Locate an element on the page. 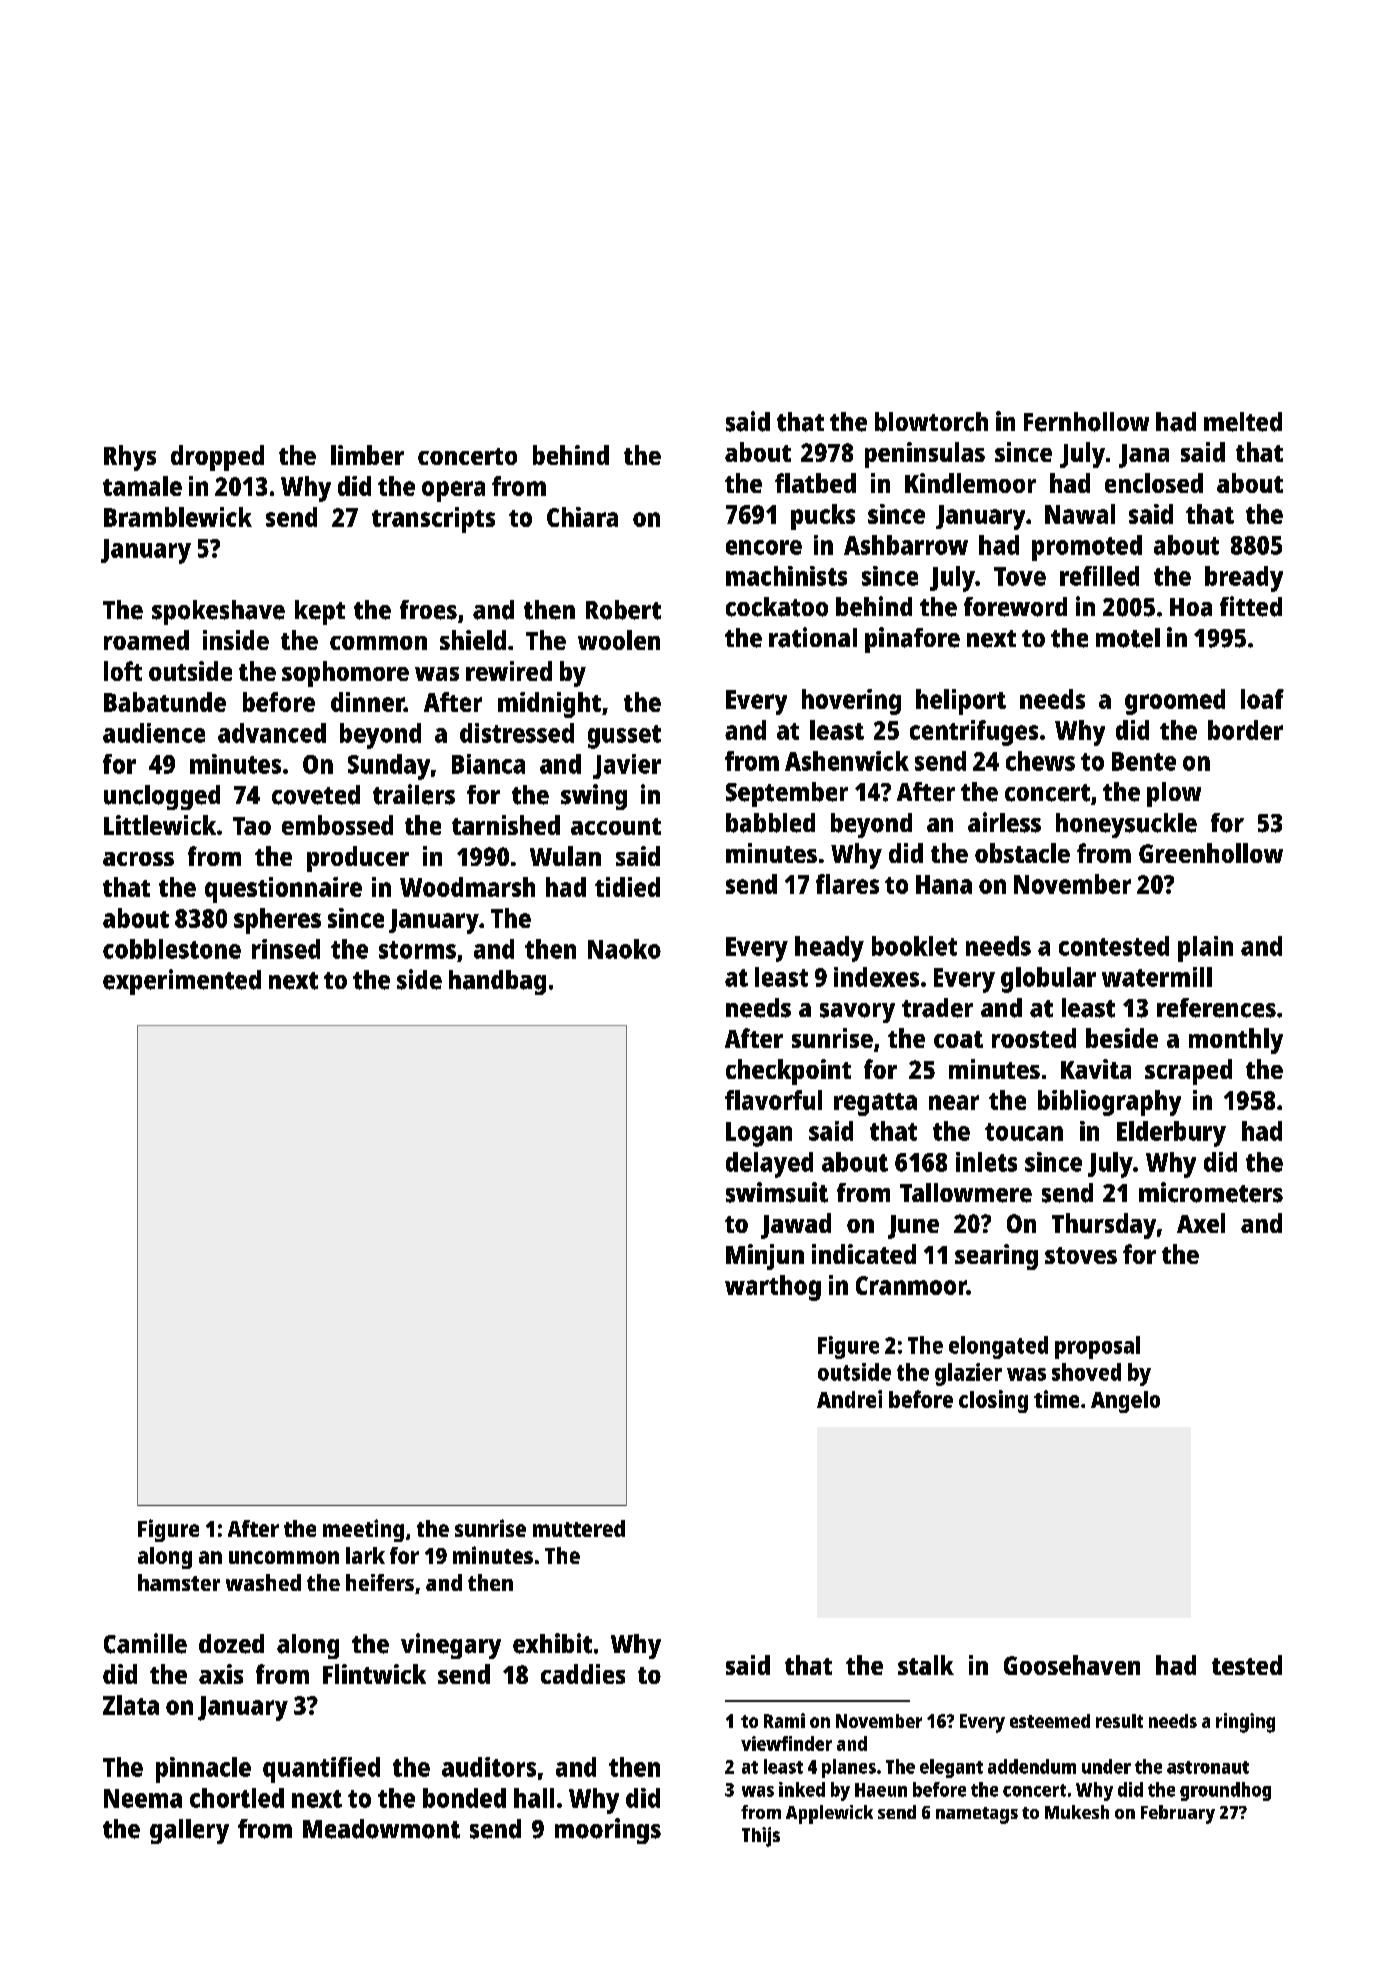 This image has height=1969, width=1386. meeting is located at coordinates (363, 1530).
